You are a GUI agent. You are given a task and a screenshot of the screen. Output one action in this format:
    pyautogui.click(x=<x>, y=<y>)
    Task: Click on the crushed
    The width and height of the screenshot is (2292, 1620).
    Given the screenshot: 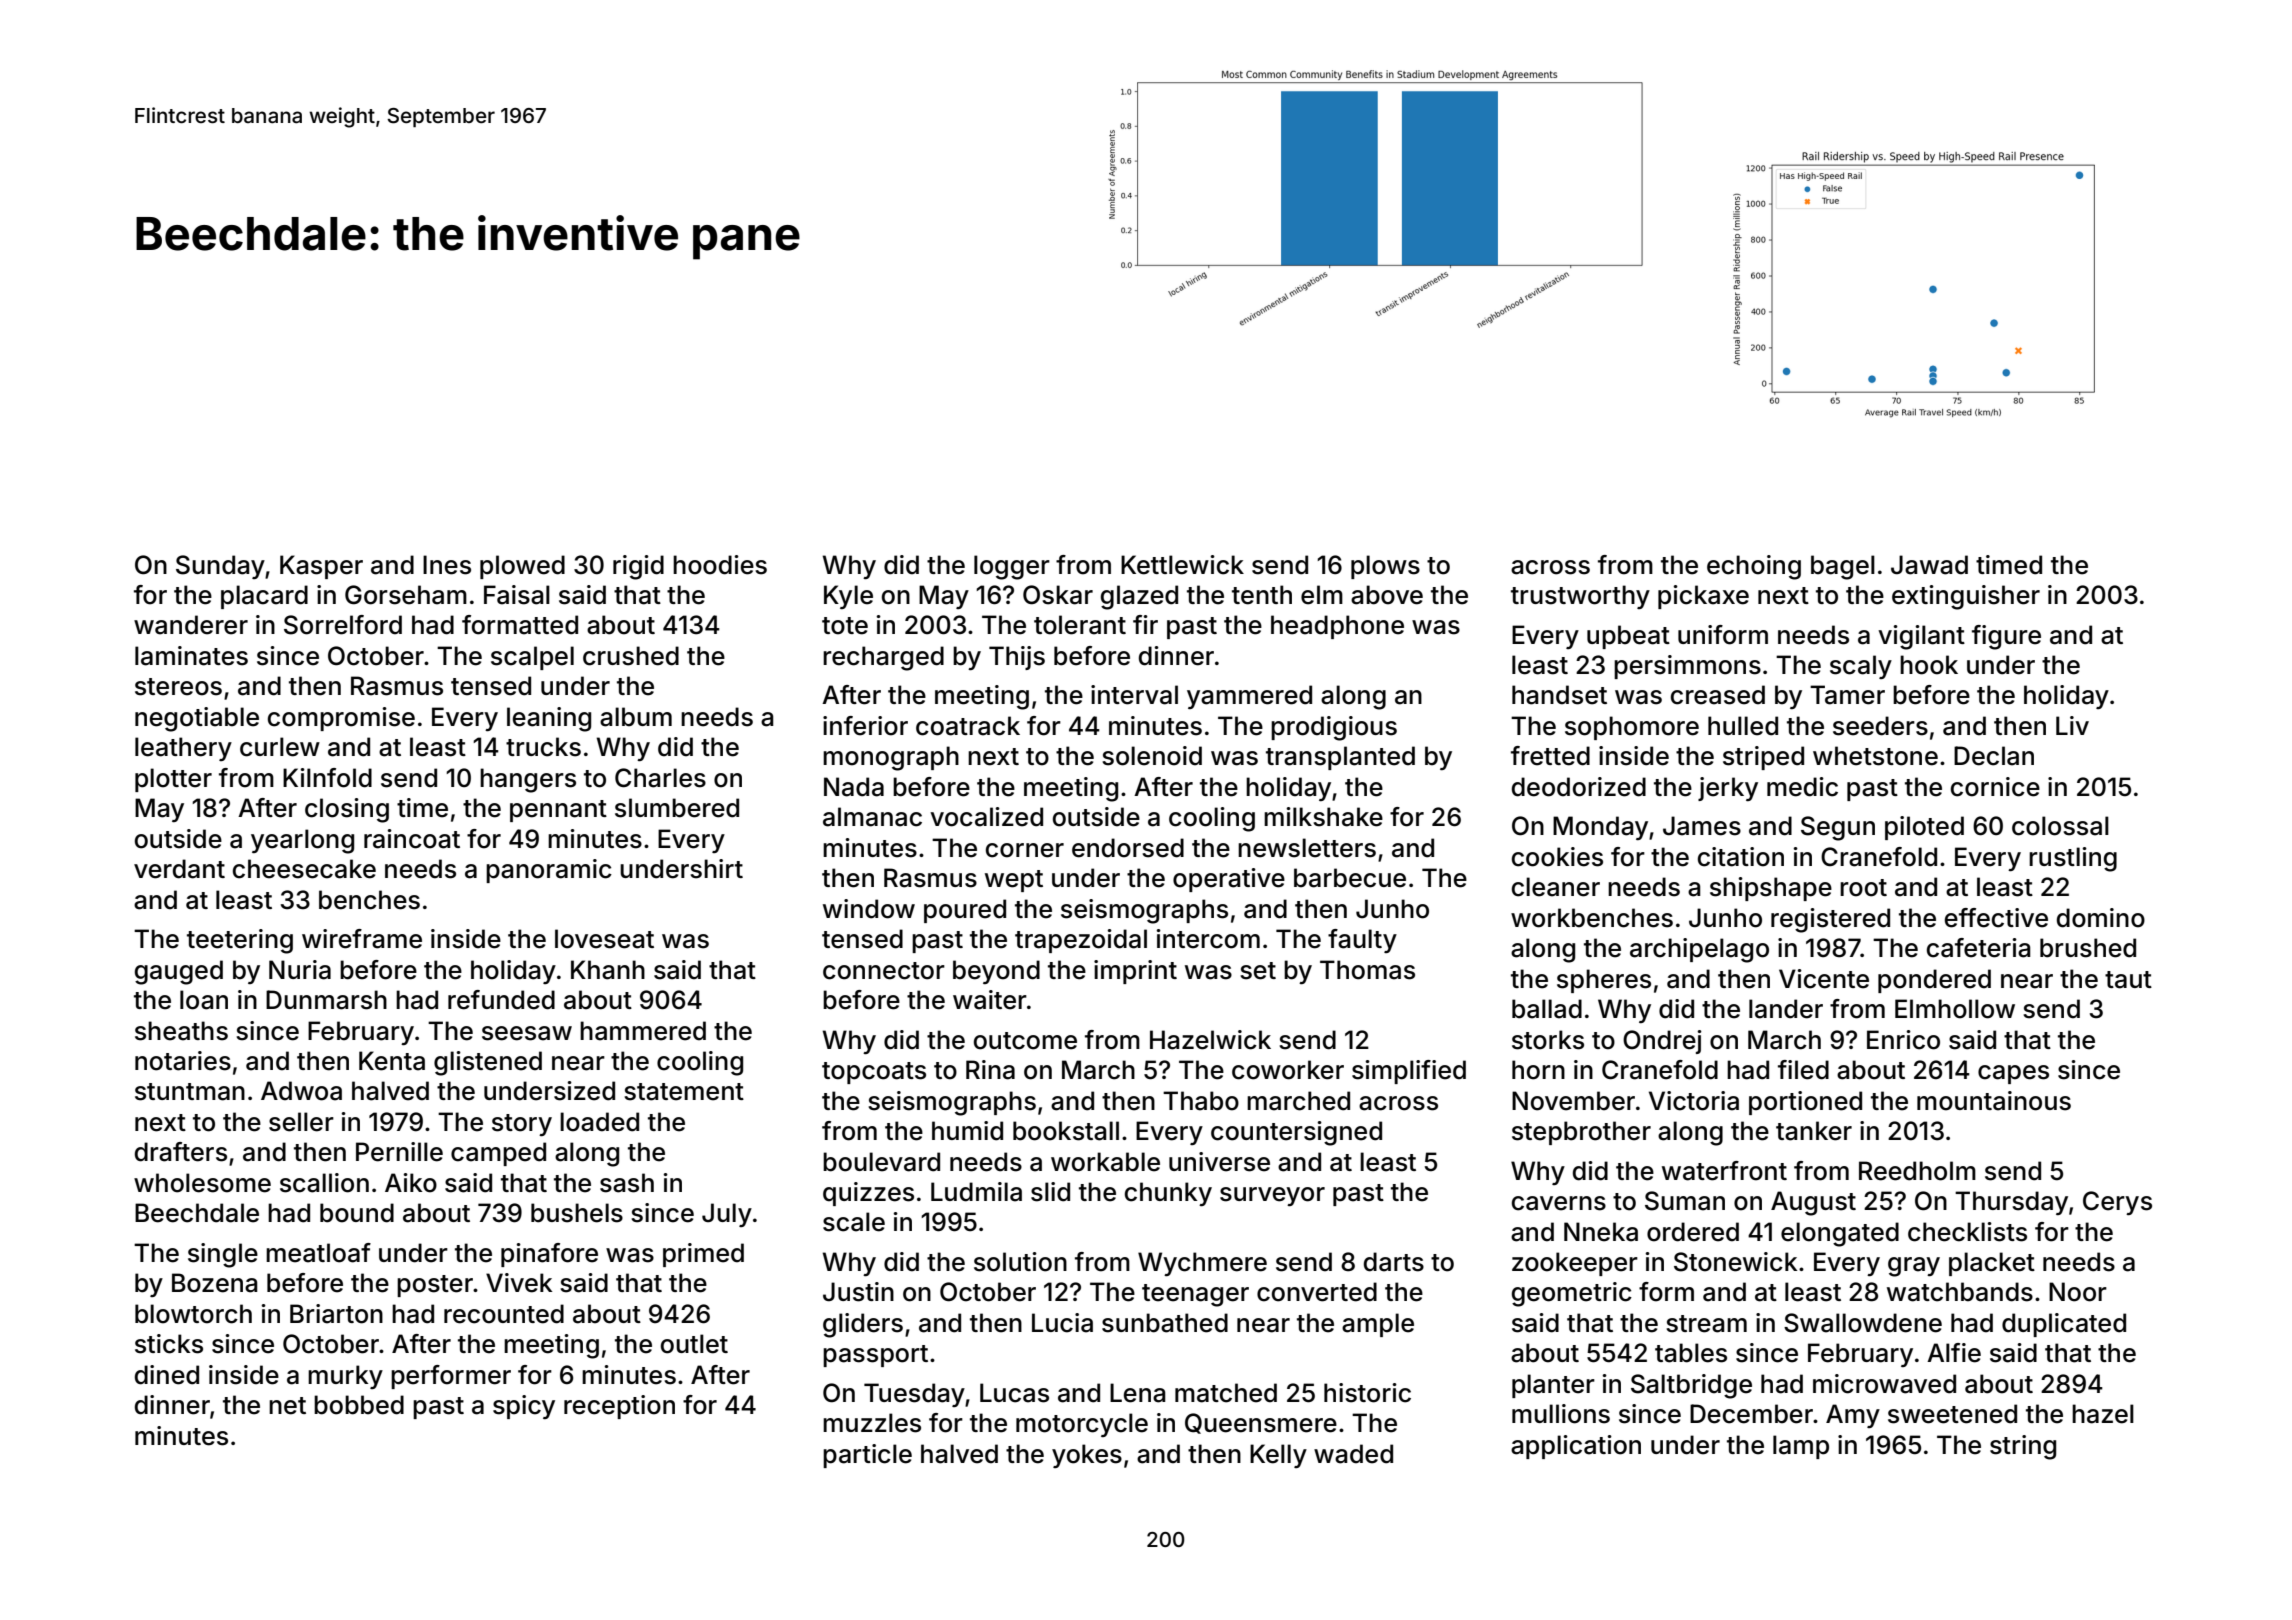 What is the action you would take?
    pyautogui.click(x=631, y=656)
